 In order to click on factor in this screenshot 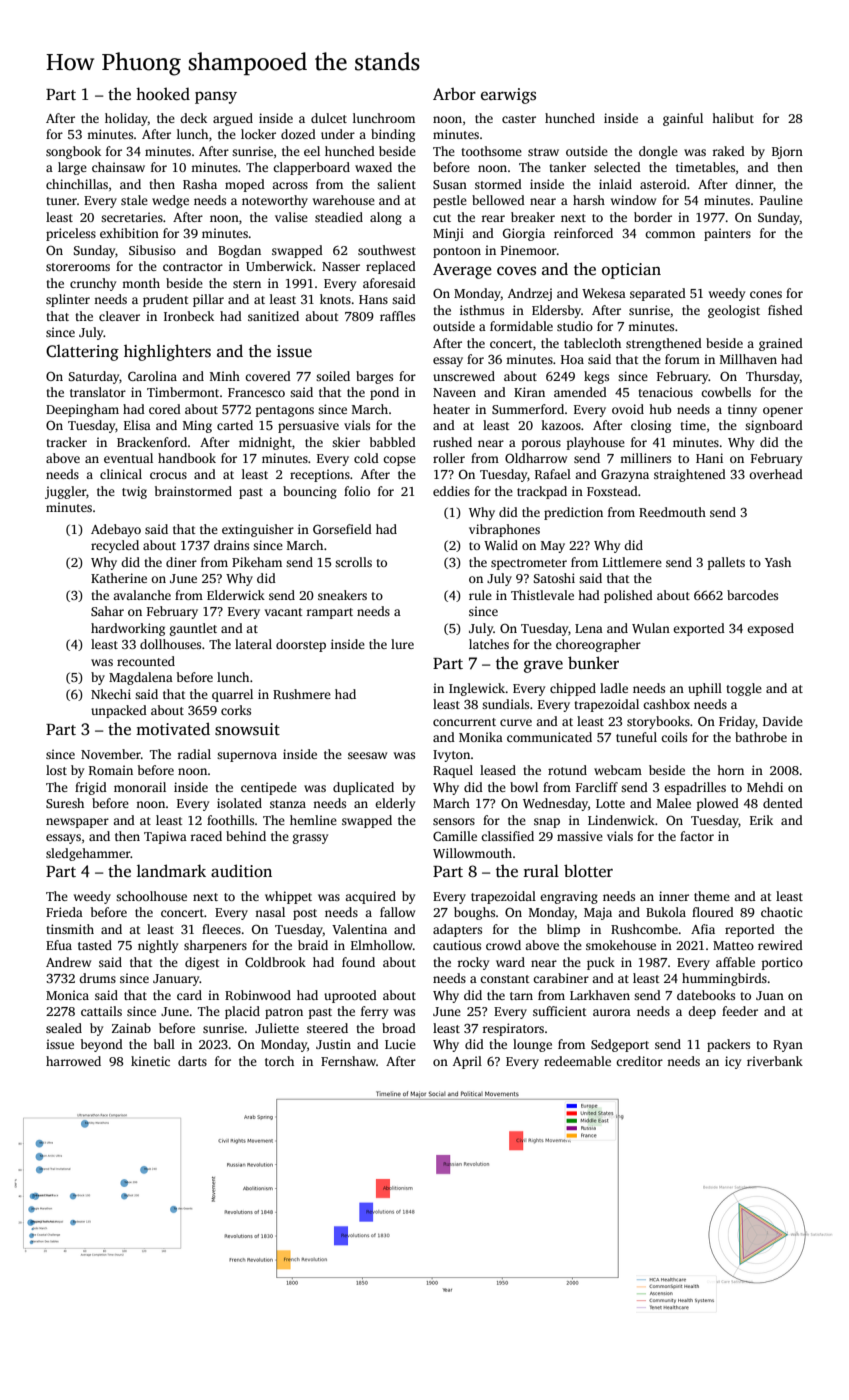, I will do `click(697, 836)`.
